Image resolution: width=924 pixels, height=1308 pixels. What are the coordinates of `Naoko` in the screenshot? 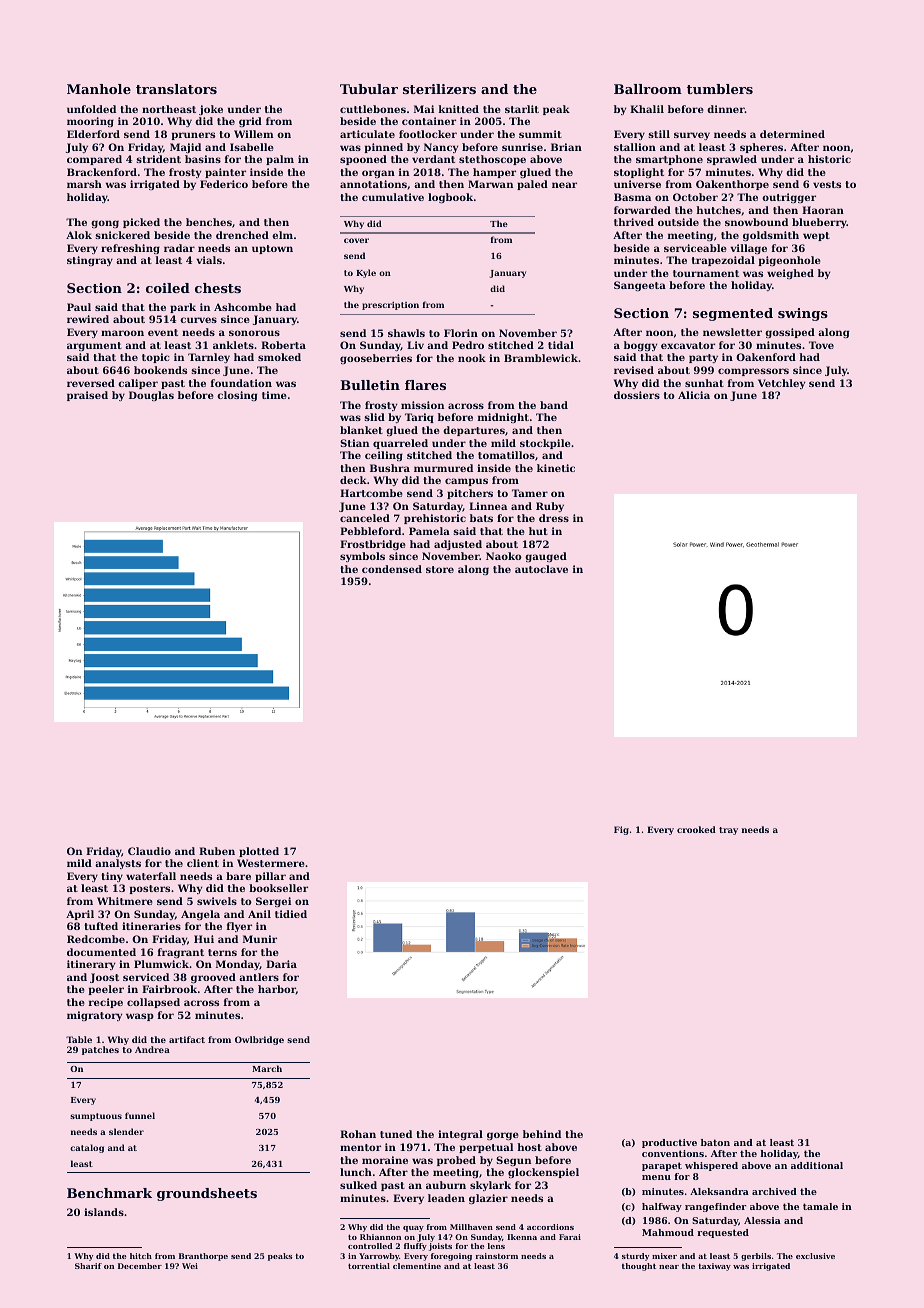 It's located at (504, 556).
